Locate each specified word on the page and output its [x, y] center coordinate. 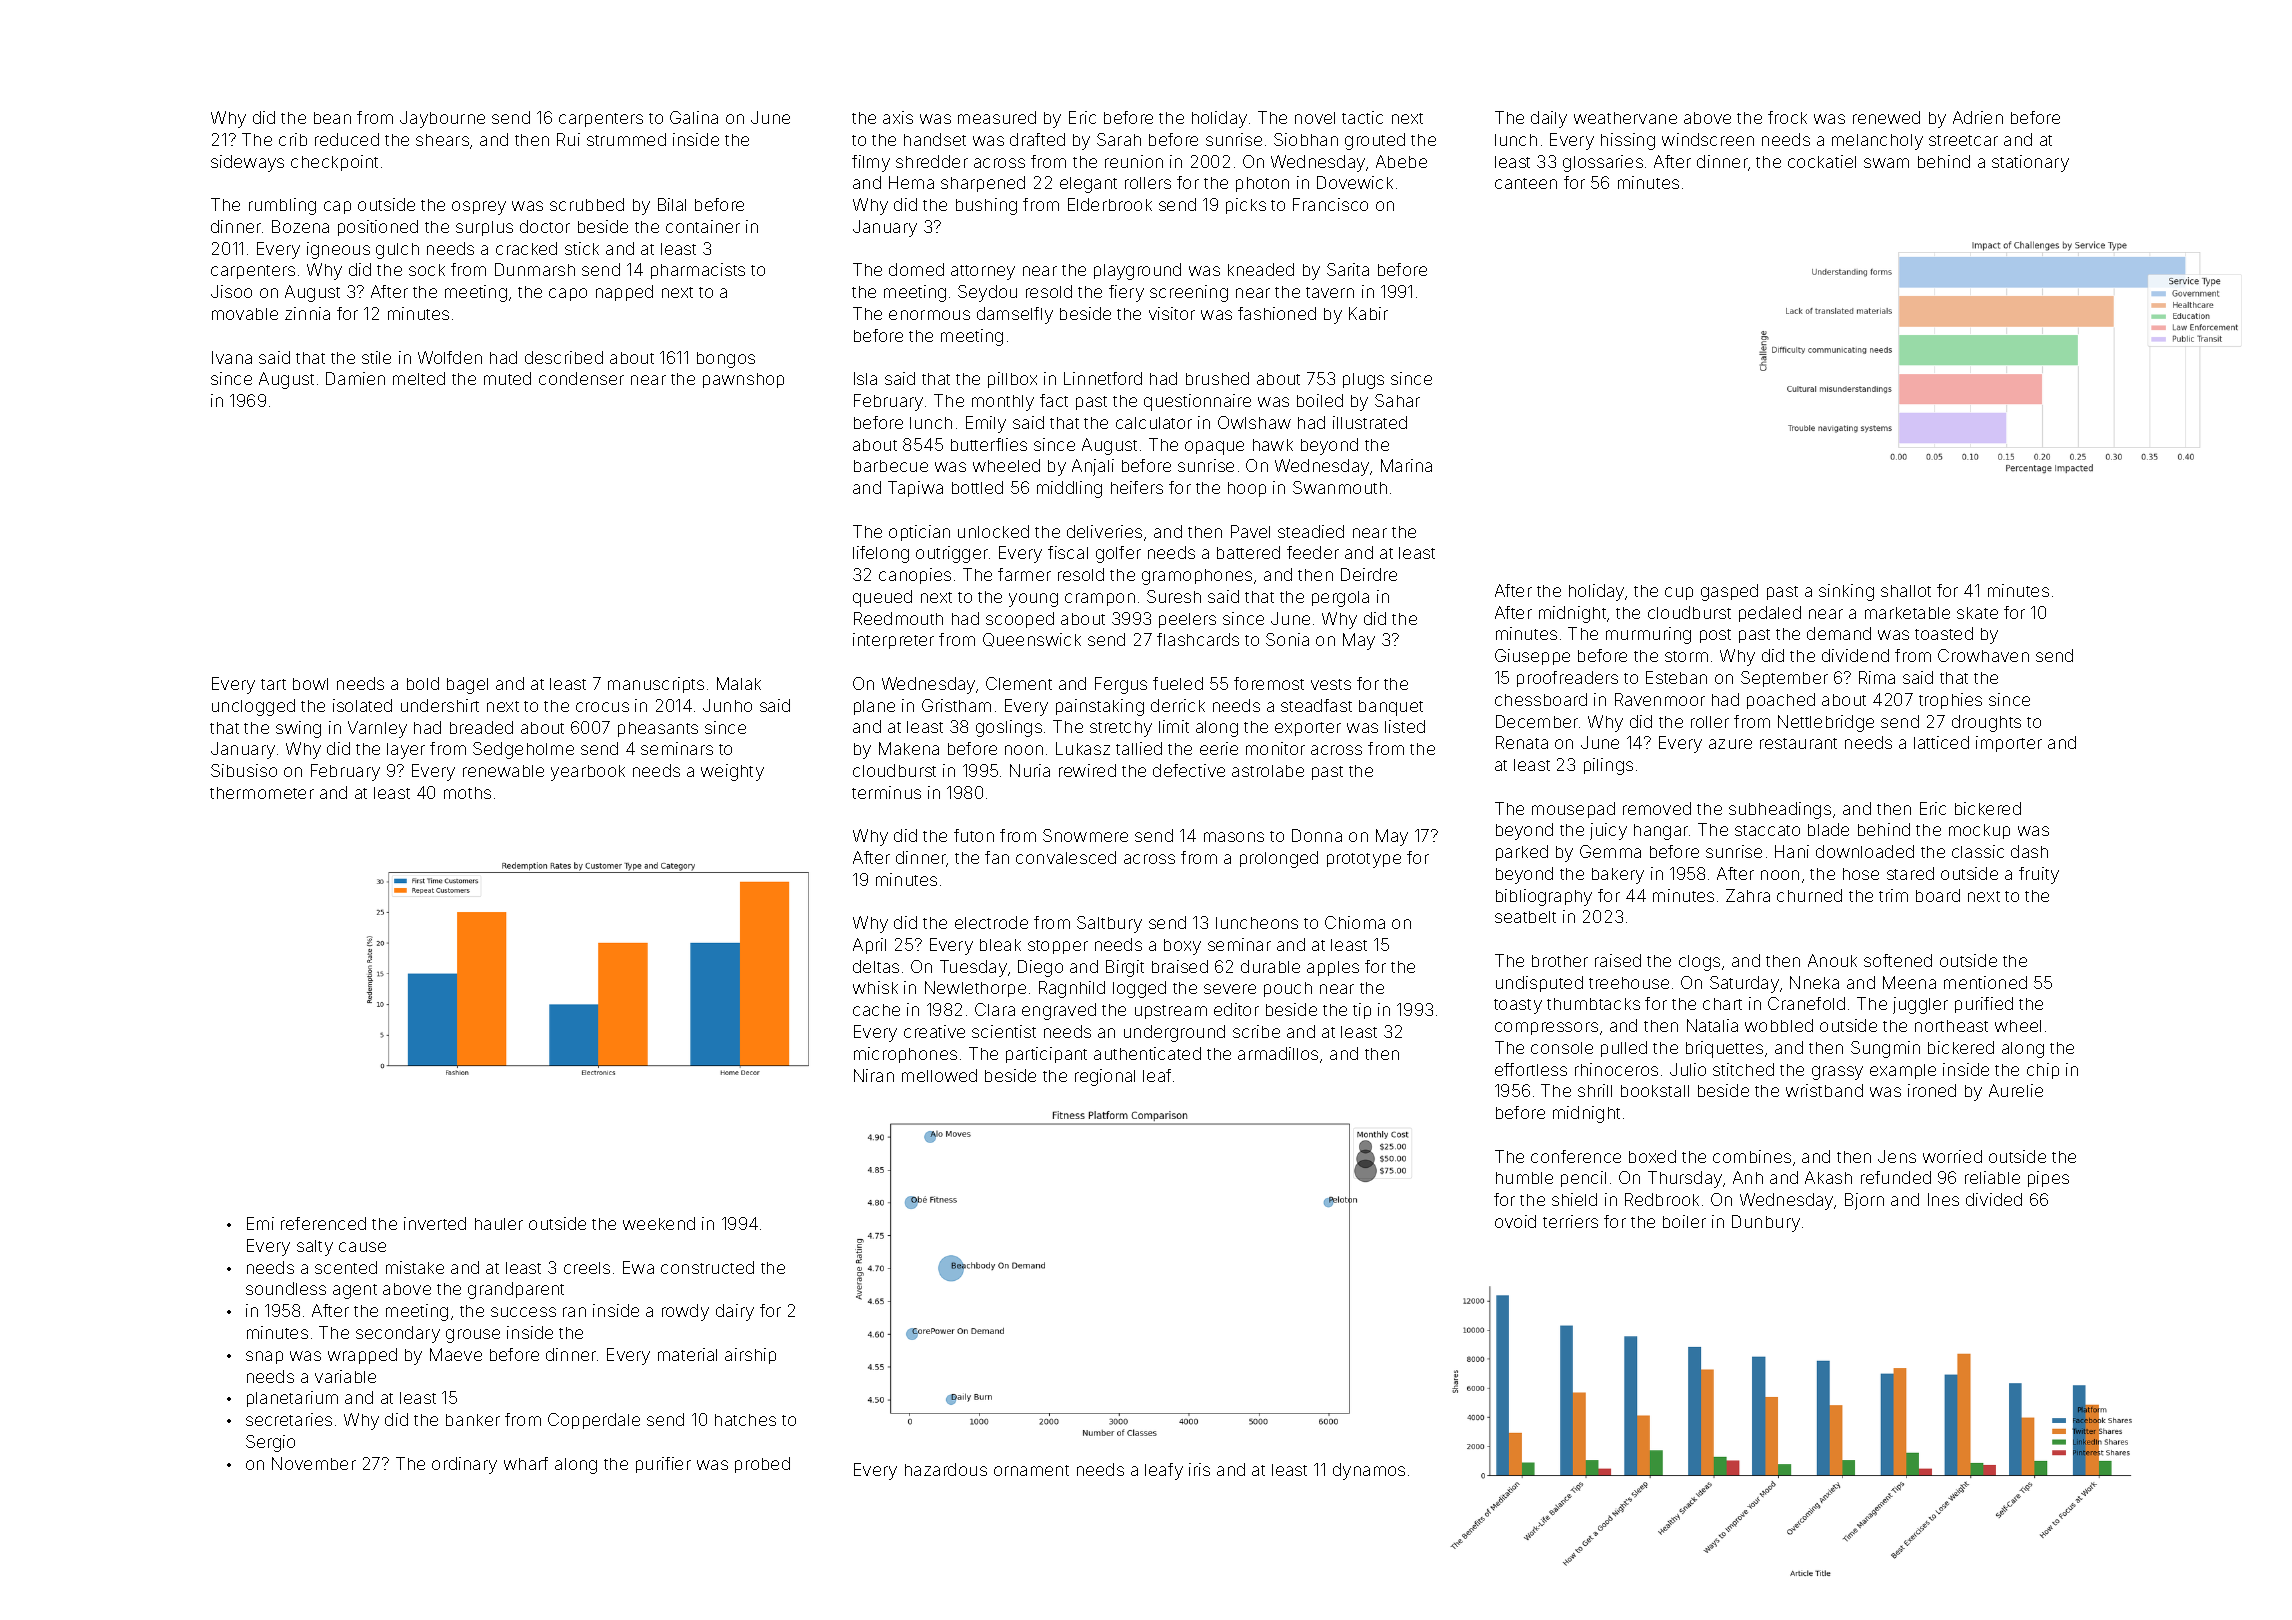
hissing [1628, 141]
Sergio [270, 1443]
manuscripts [656, 685]
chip [2043, 1071]
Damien [355, 378]
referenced [323, 1223]
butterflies [989, 444]
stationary [2030, 163]
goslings [1009, 728]
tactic [1362, 117]
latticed [1941, 742]
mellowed [939, 1075]
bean [332, 118]
